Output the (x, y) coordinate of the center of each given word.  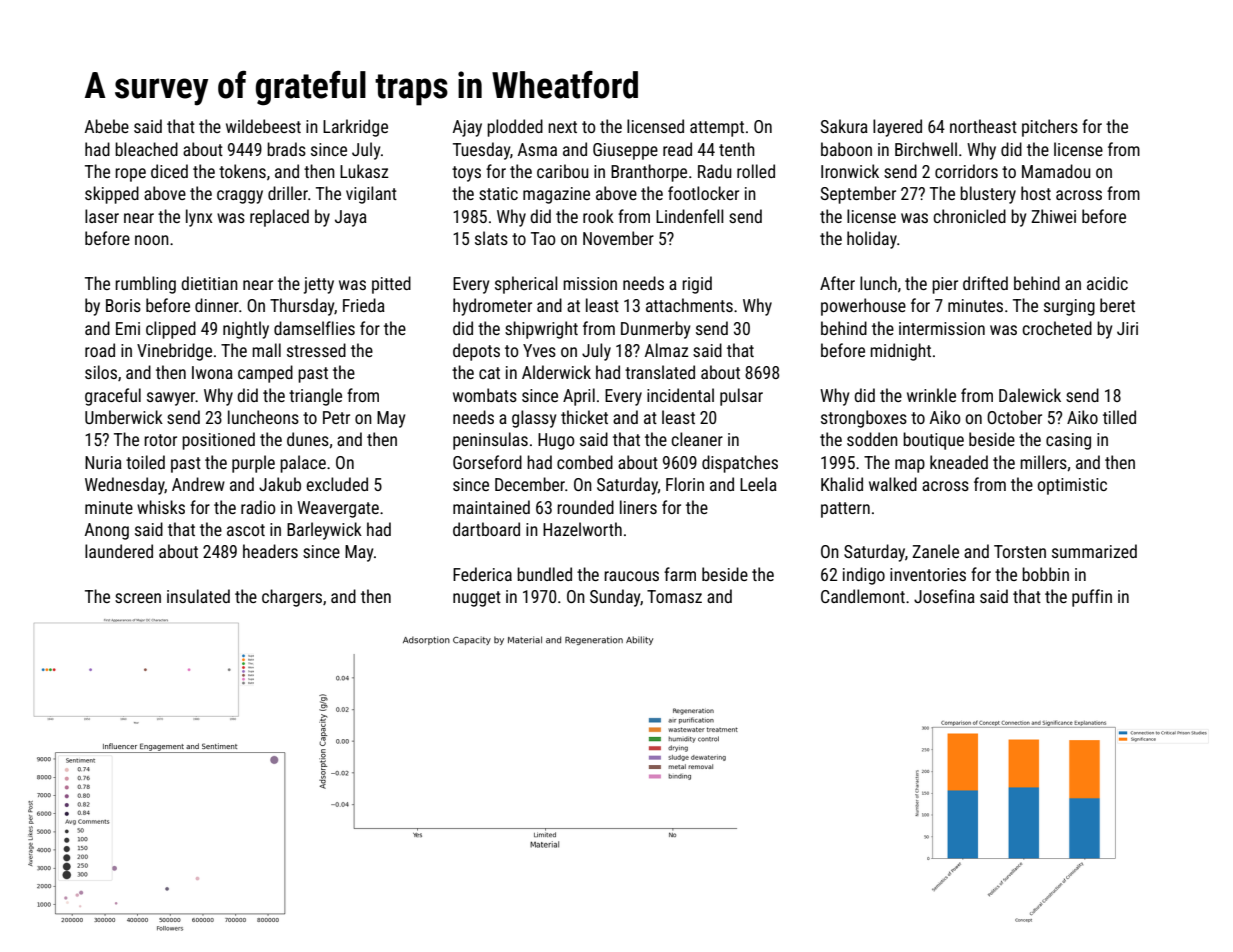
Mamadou (1056, 171)
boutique (933, 441)
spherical (526, 285)
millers (1043, 462)
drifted (985, 283)
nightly (246, 330)
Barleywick (324, 531)
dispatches (740, 464)
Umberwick (124, 417)
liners (638, 507)
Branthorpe (649, 173)
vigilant (371, 195)
